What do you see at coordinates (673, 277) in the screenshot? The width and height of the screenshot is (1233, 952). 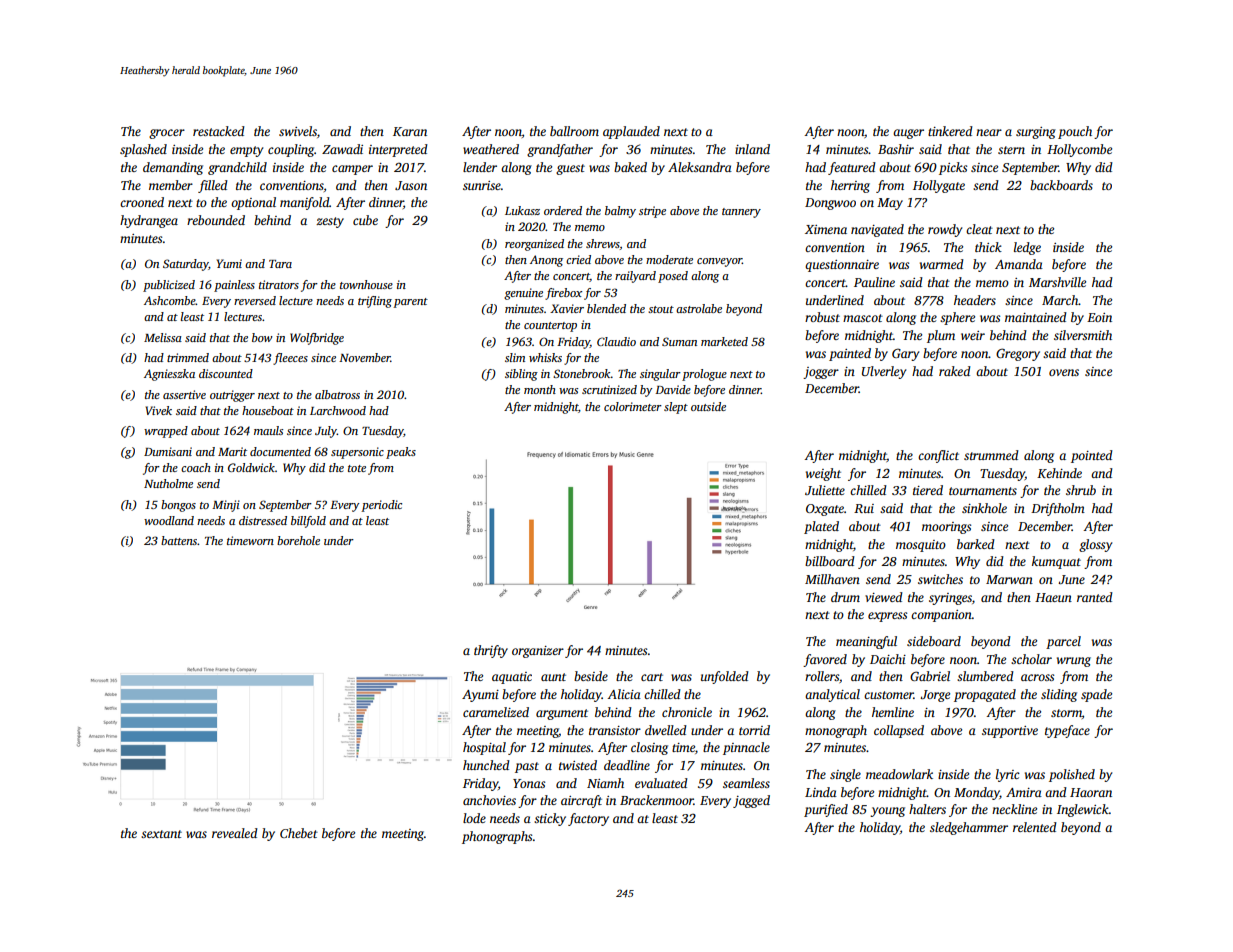 I see `posed` at bounding box center [673, 277].
